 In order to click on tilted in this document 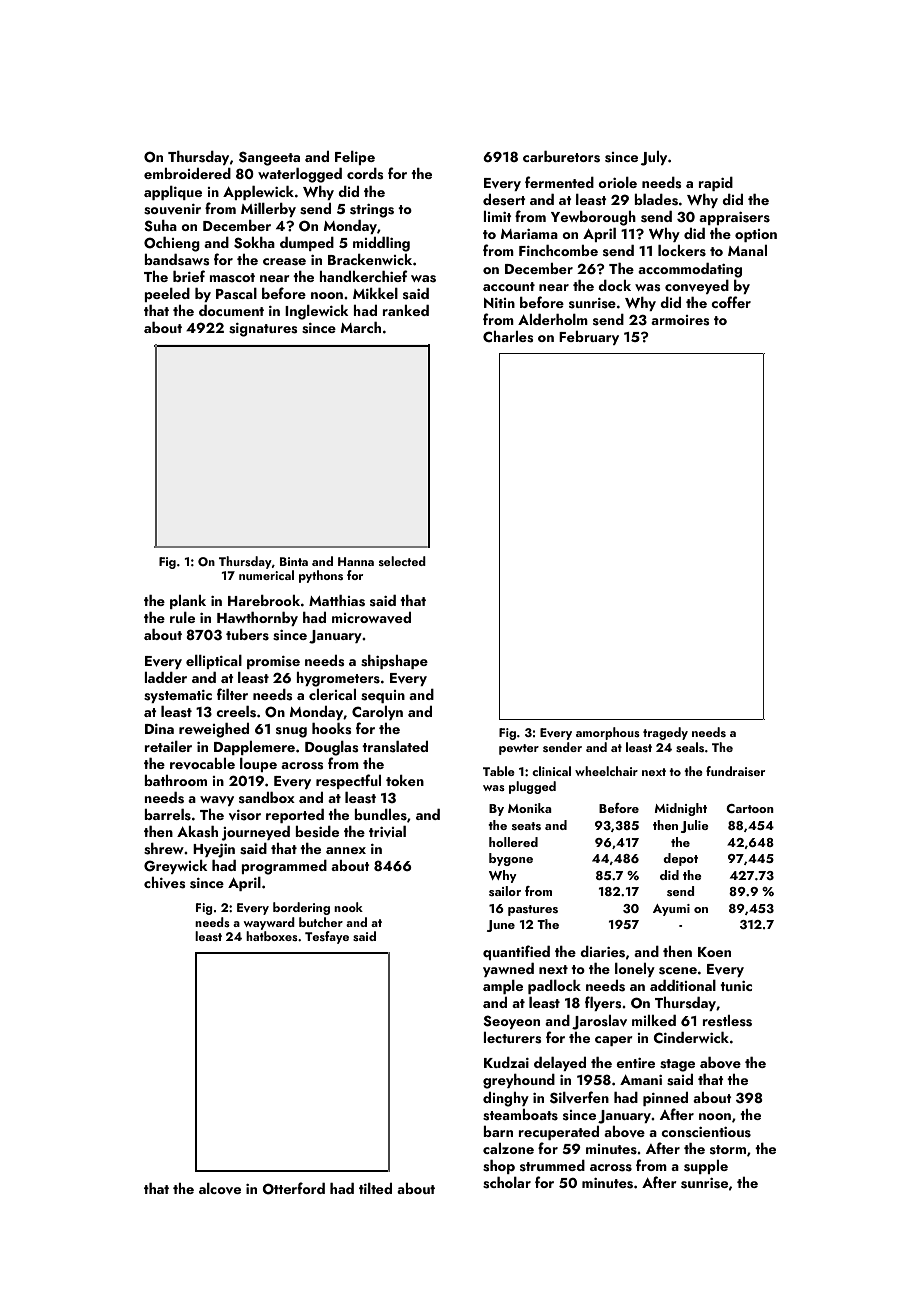, I will do `click(375, 1188)`.
